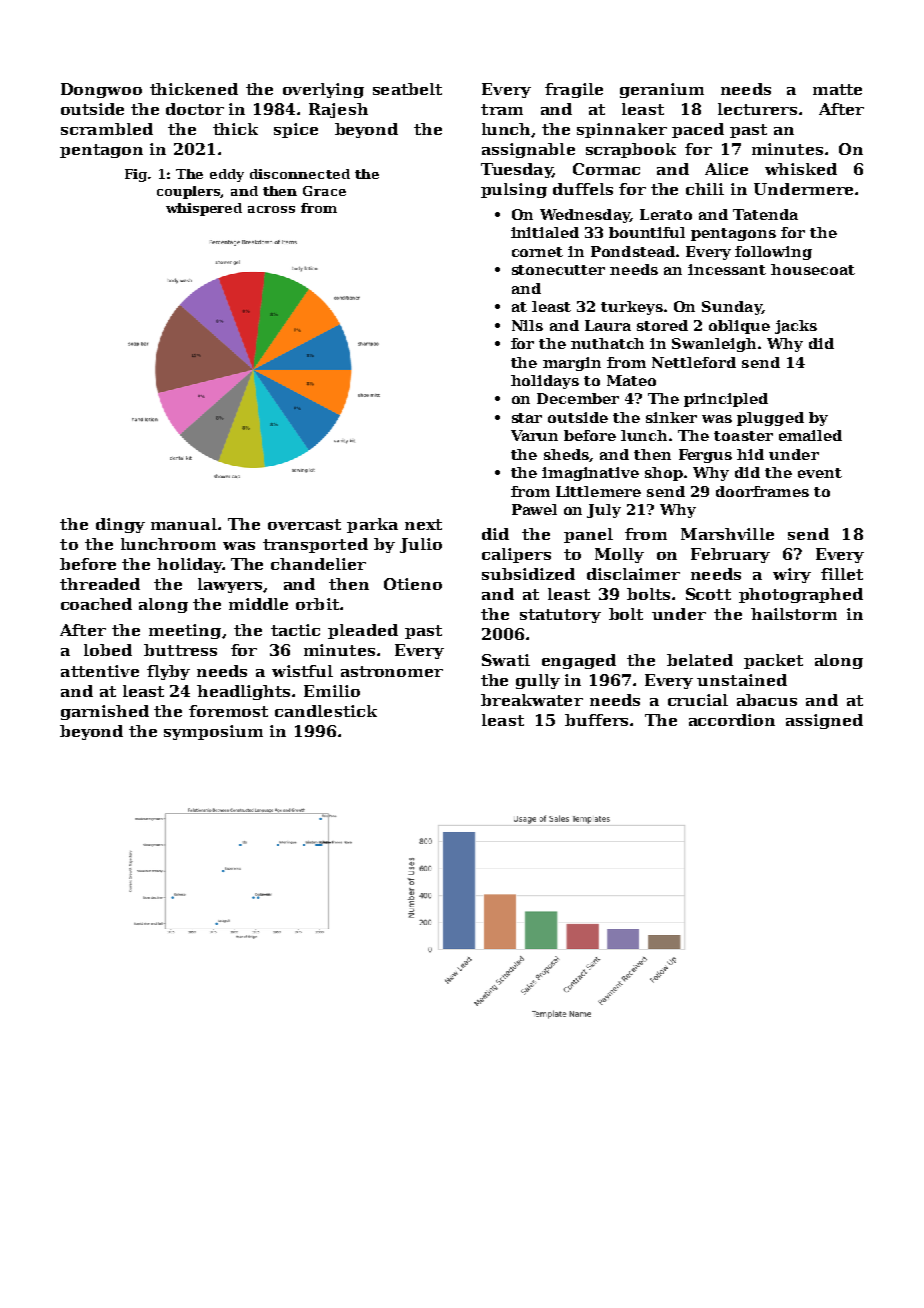  I want to click on Nils, so click(527, 325).
